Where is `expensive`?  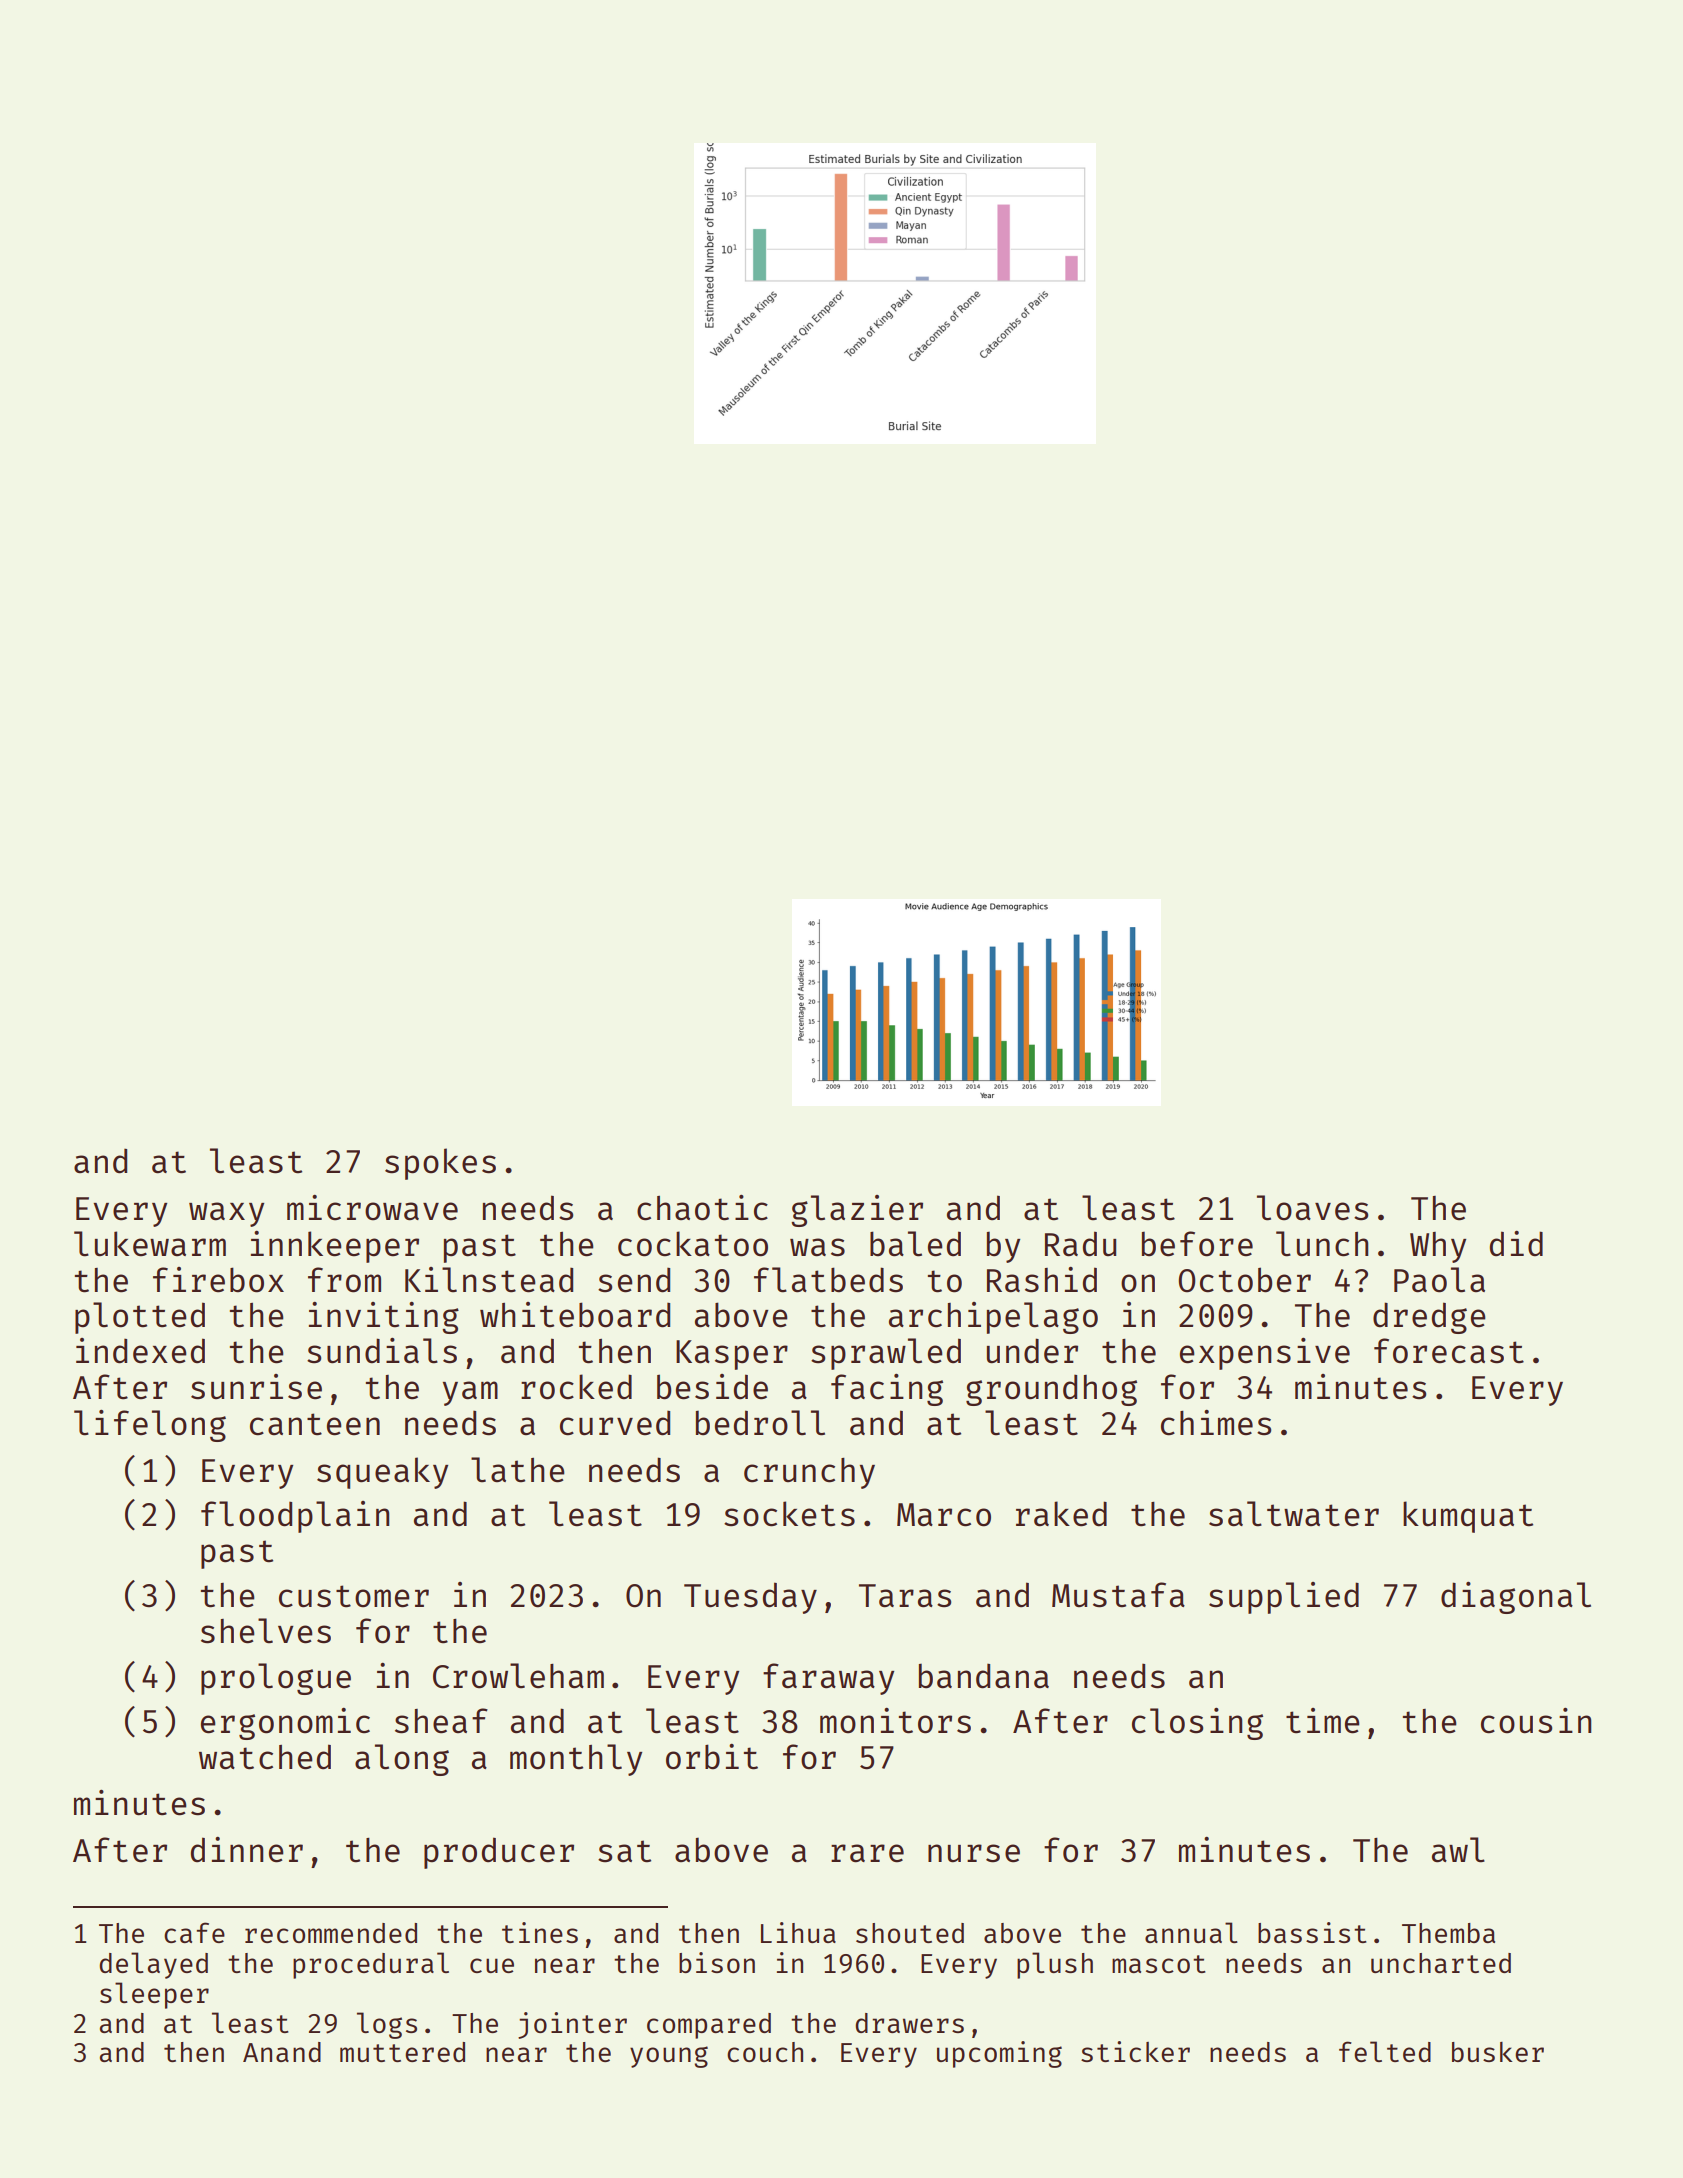
expensive is located at coordinates (1265, 1354).
